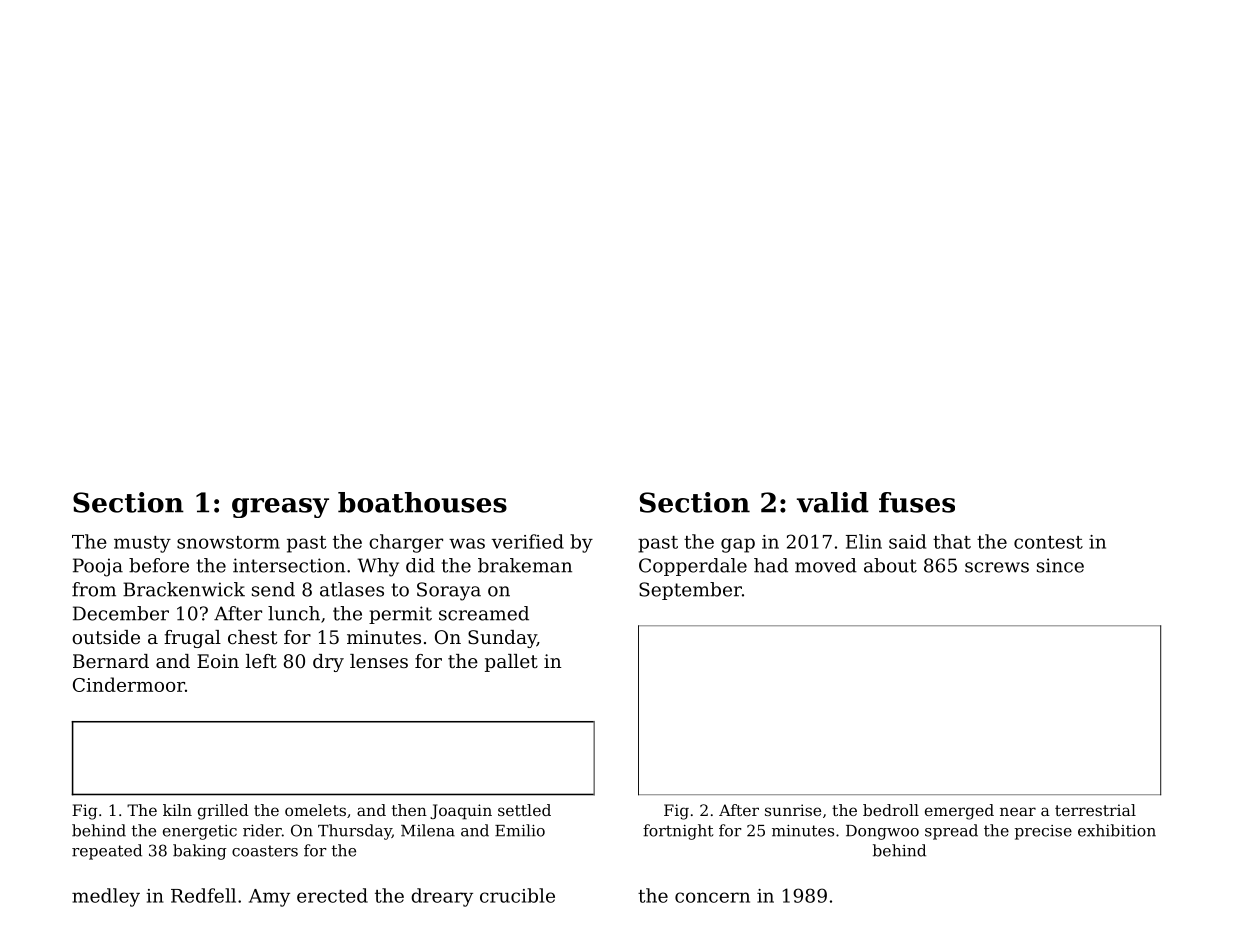  Describe the element at coordinates (1095, 810) in the screenshot. I see `terrestrial` at that location.
